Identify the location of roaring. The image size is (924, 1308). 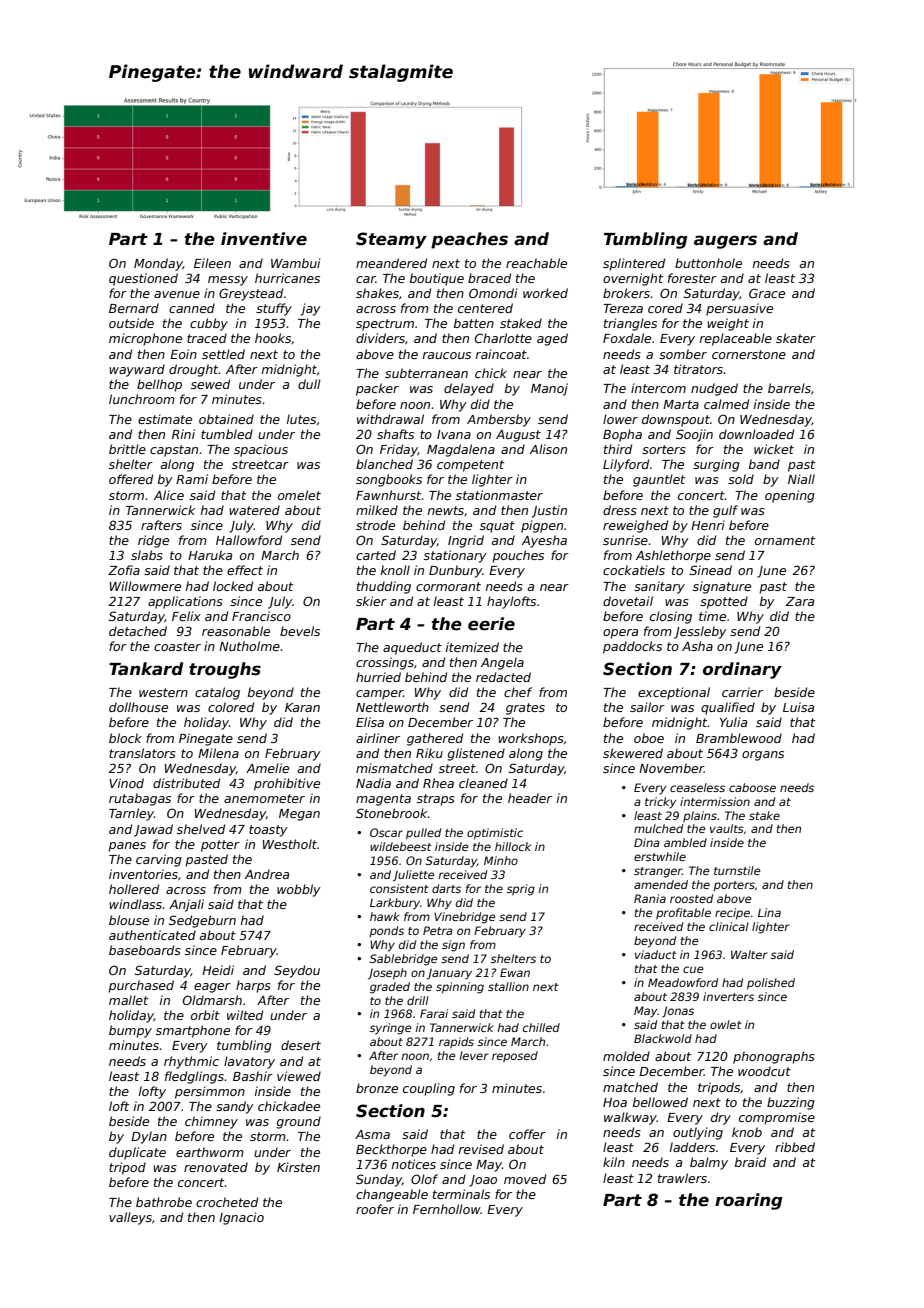
(749, 1201).
